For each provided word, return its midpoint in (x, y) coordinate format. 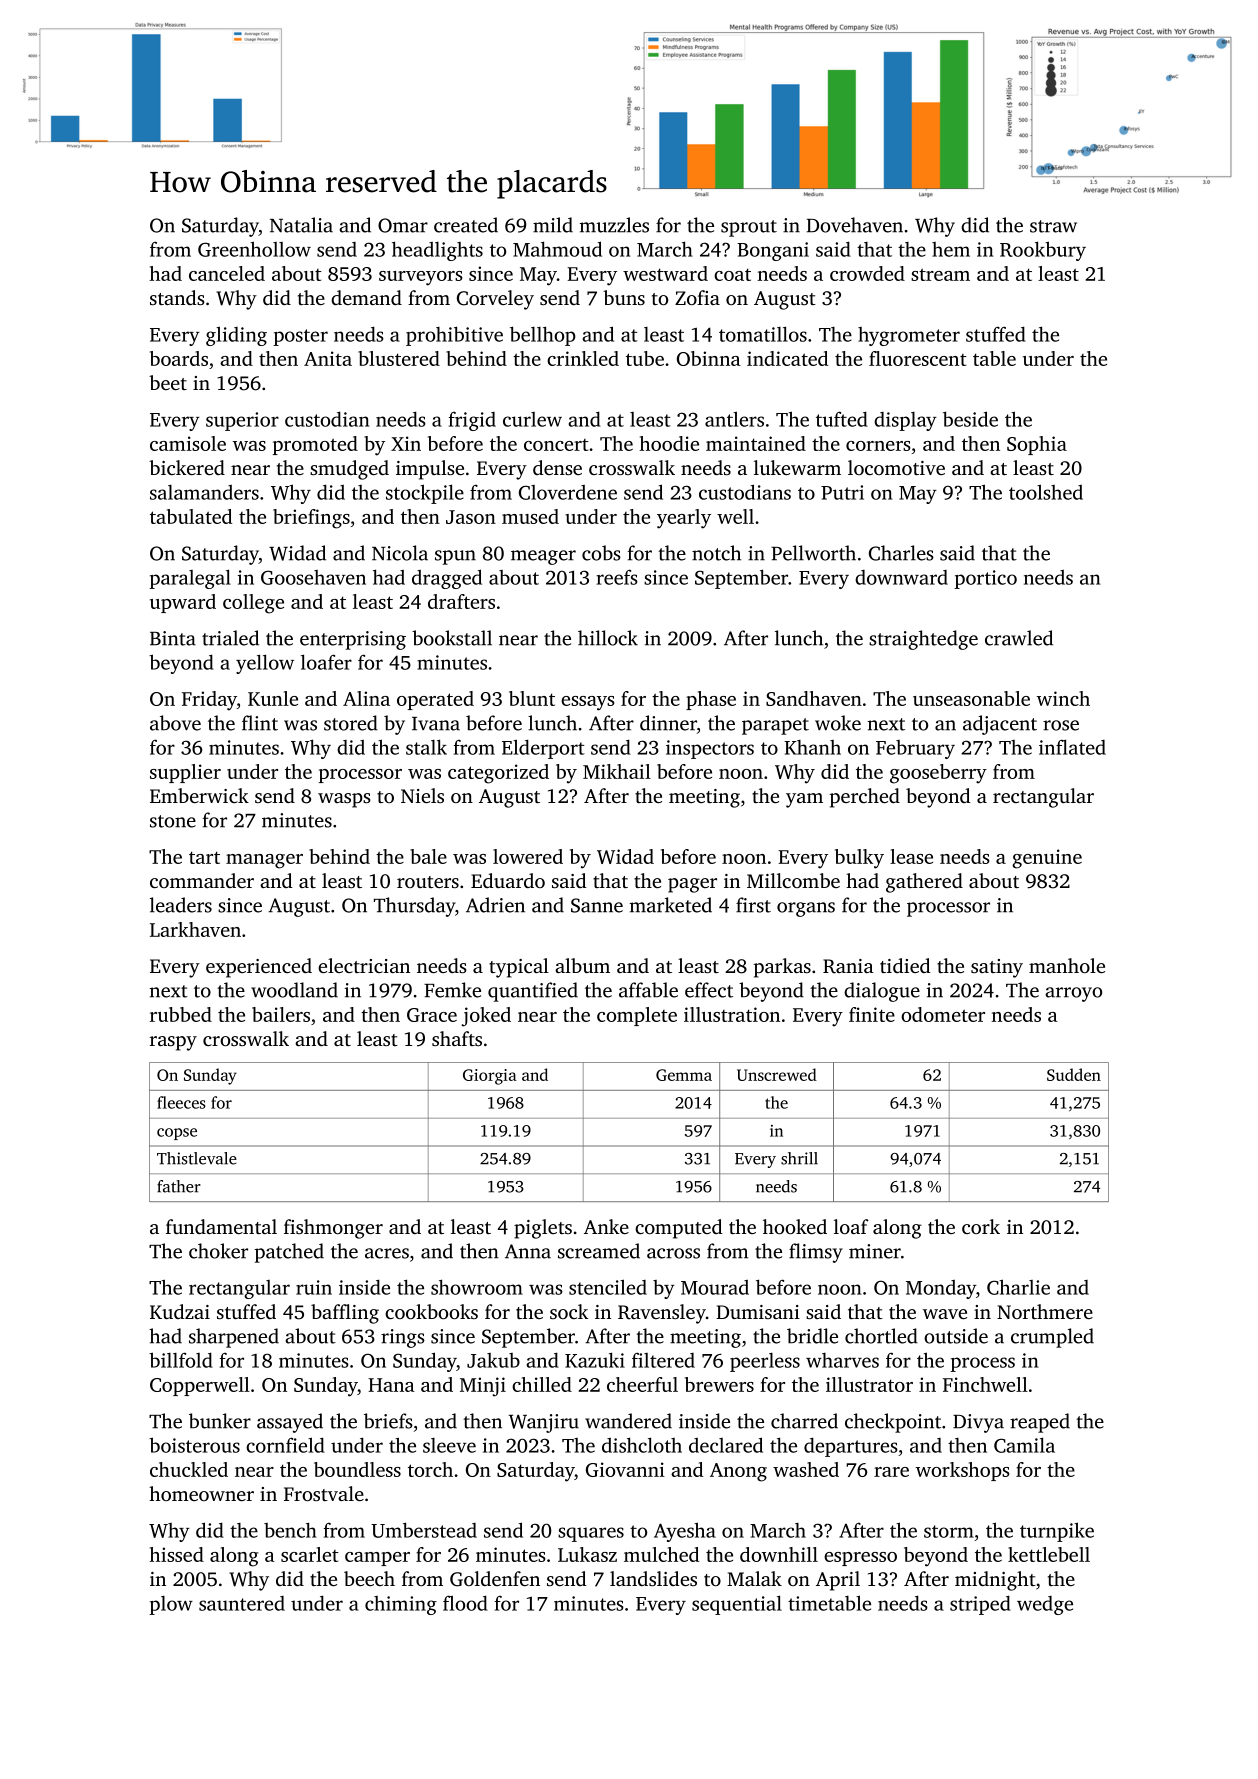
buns (624, 297)
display (905, 421)
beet (168, 382)
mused (530, 516)
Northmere (1045, 1311)
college (253, 604)
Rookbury (1043, 251)
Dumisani (758, 1312)
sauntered (242, 1603)
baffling (345, 1314)
